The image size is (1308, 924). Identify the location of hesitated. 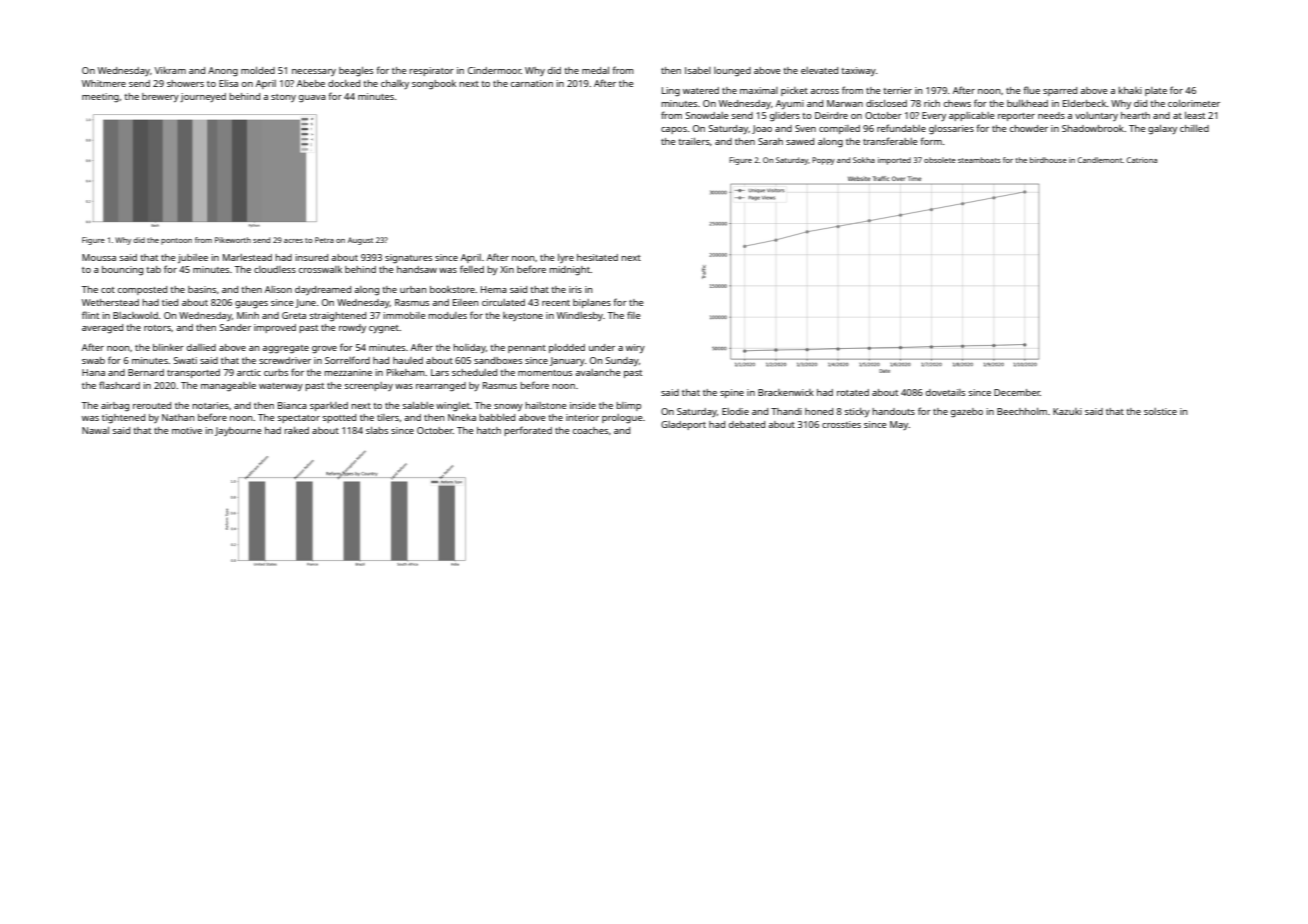
(597, 257).
